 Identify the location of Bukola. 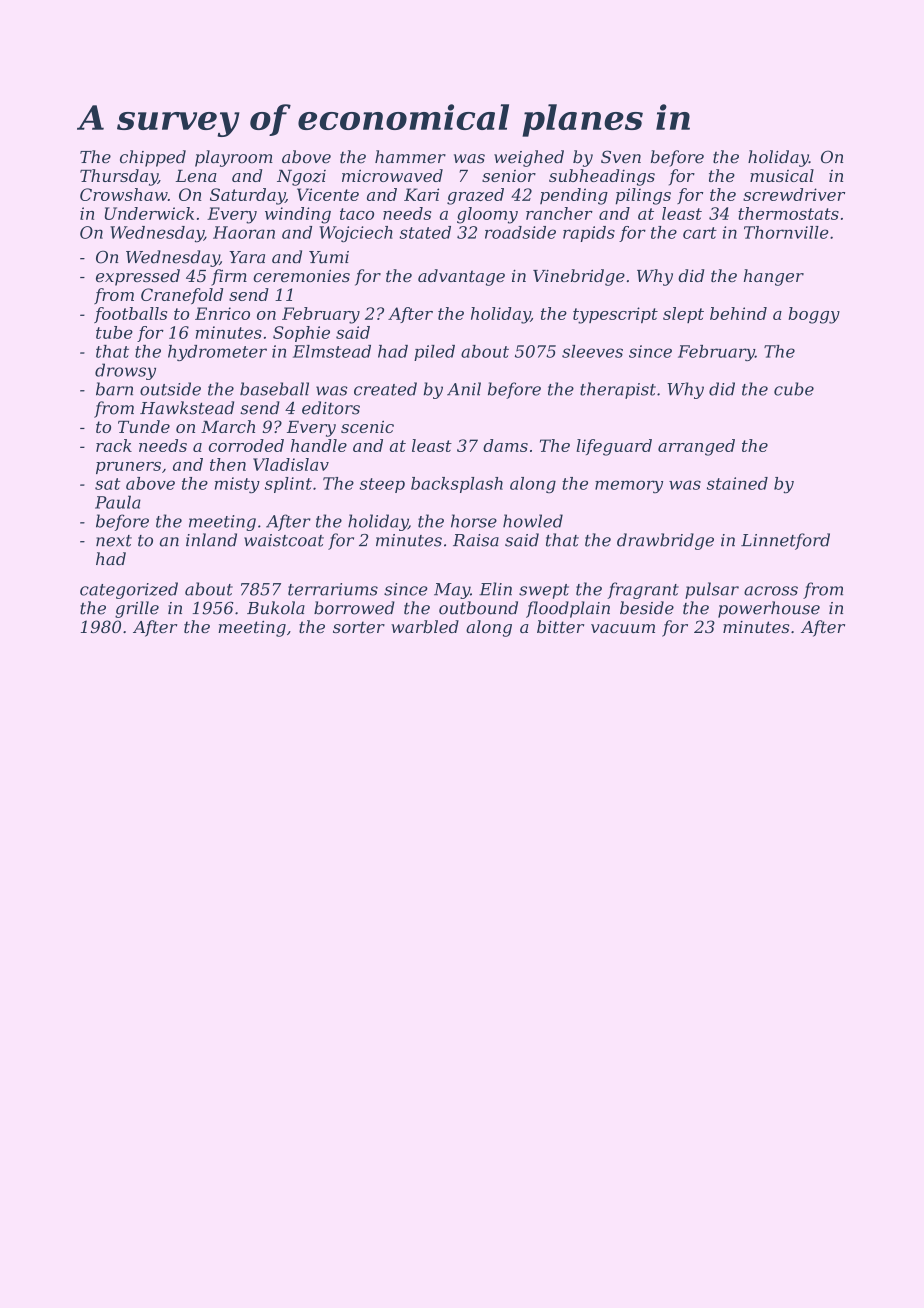
(276, 608).
